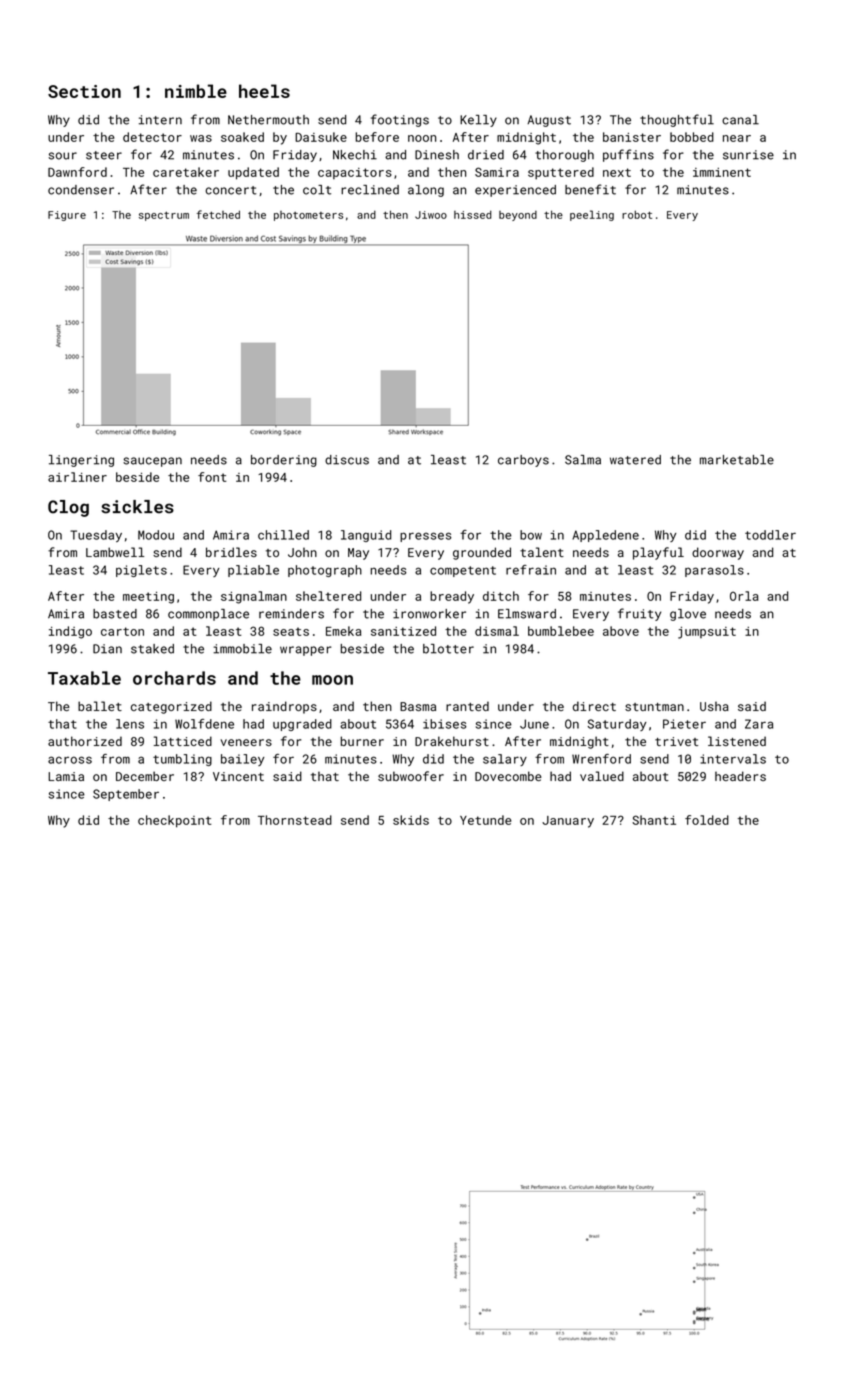  I want to click on peeling, so click(592, 215).
